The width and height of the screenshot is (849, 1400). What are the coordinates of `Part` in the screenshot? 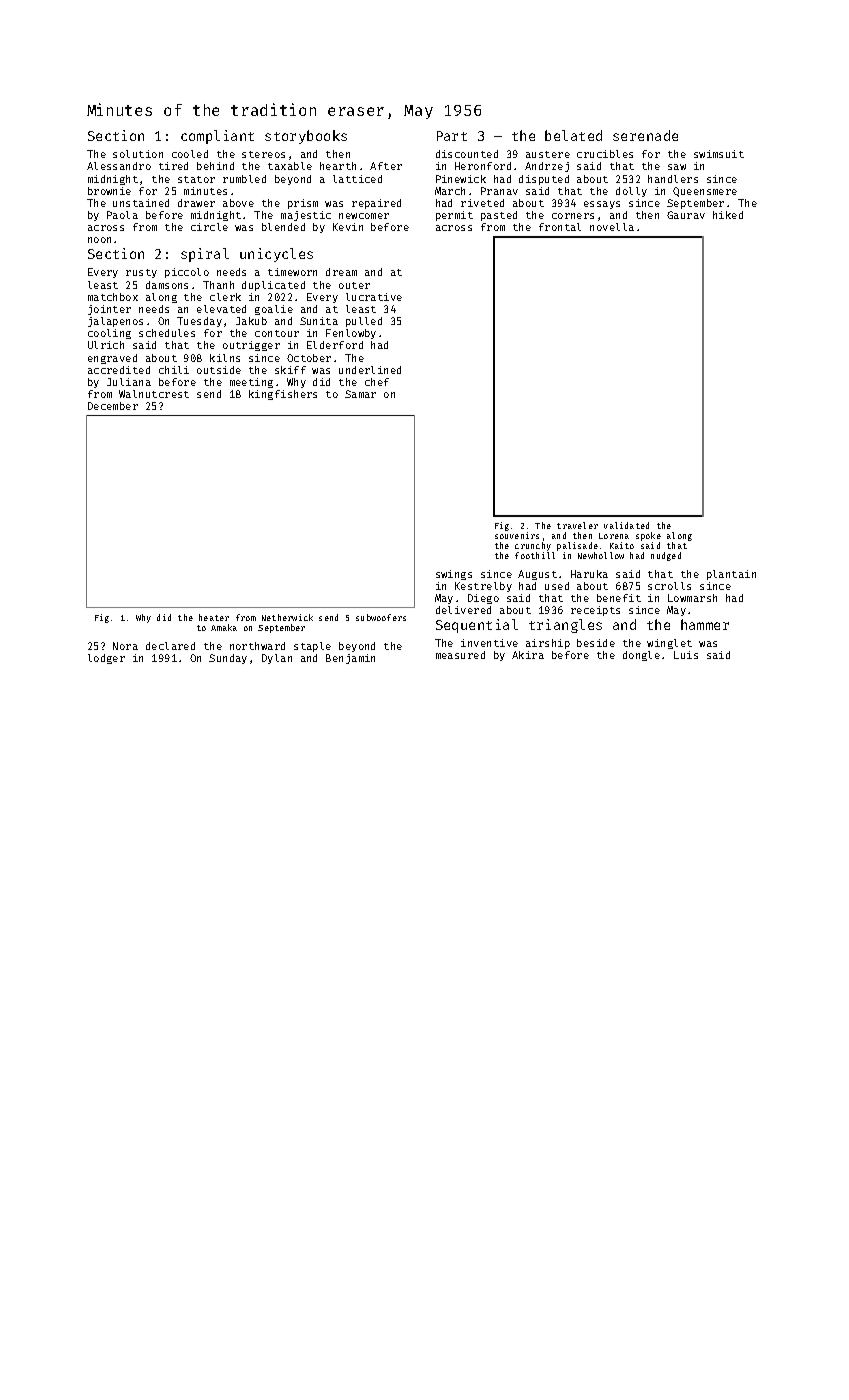 It's located at (452, 136).
